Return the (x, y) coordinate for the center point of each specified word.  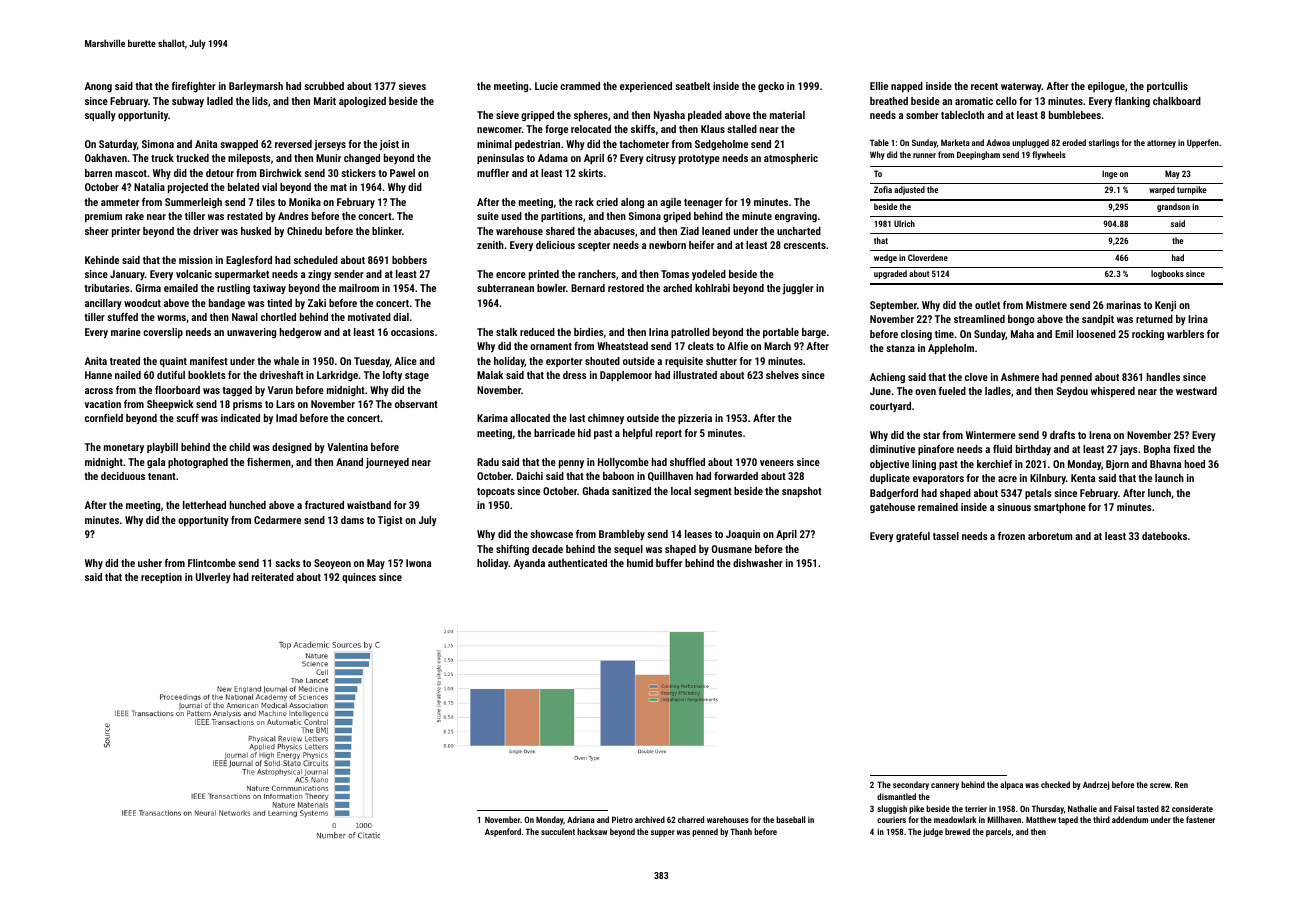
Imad (286, 418)
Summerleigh (193, 203)
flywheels (1049, 155)
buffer (669, 563)
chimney (606, 419)
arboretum (1050, 536)
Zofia (883, 189)
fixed (1184, 449)
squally (100, 116)
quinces (359, 578)
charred (691, 819)
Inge (1110, 174)
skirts (590, 173)
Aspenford (503, 832)
